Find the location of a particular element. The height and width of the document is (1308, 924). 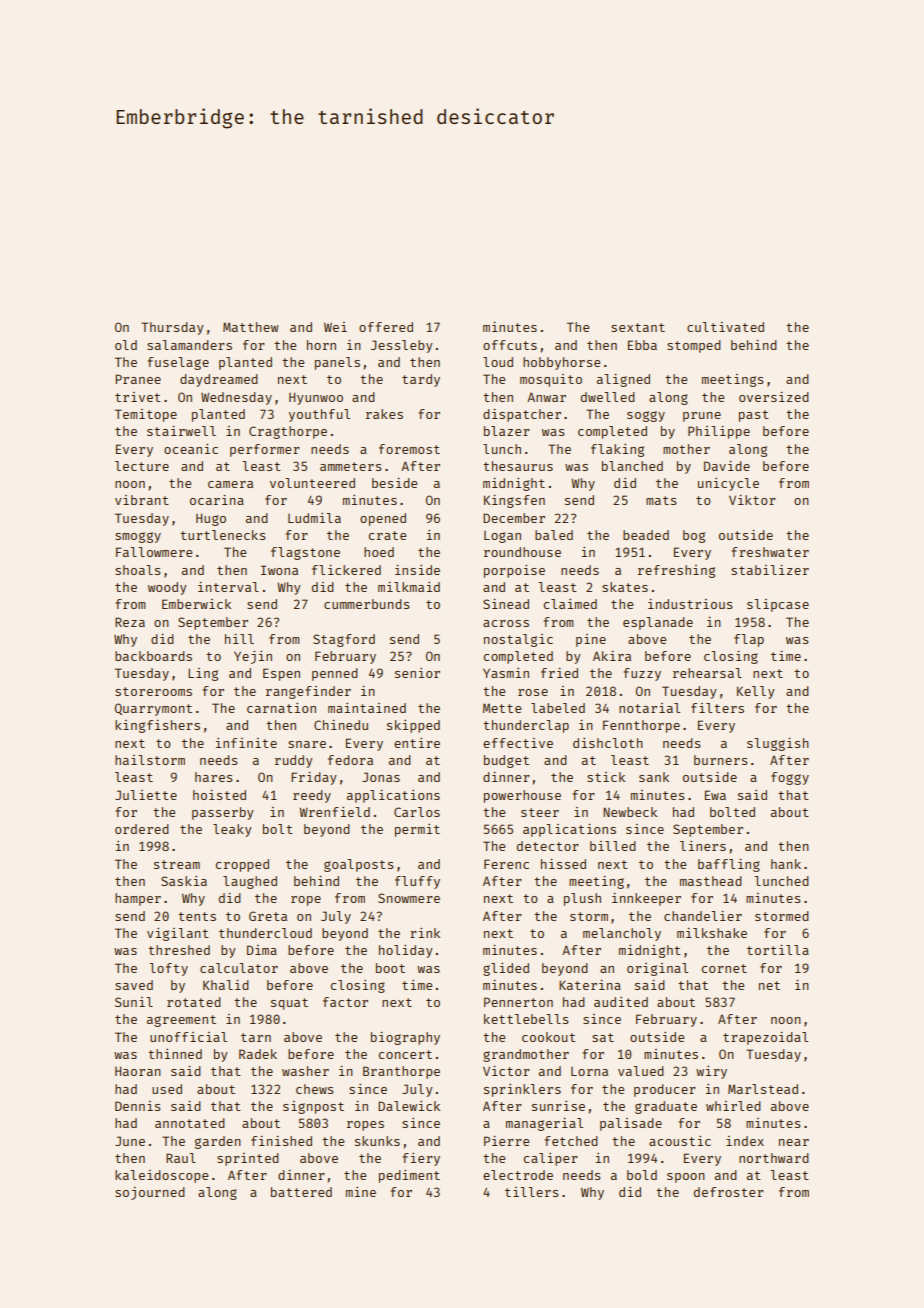

stomped is located at coordinates (694, 346).
